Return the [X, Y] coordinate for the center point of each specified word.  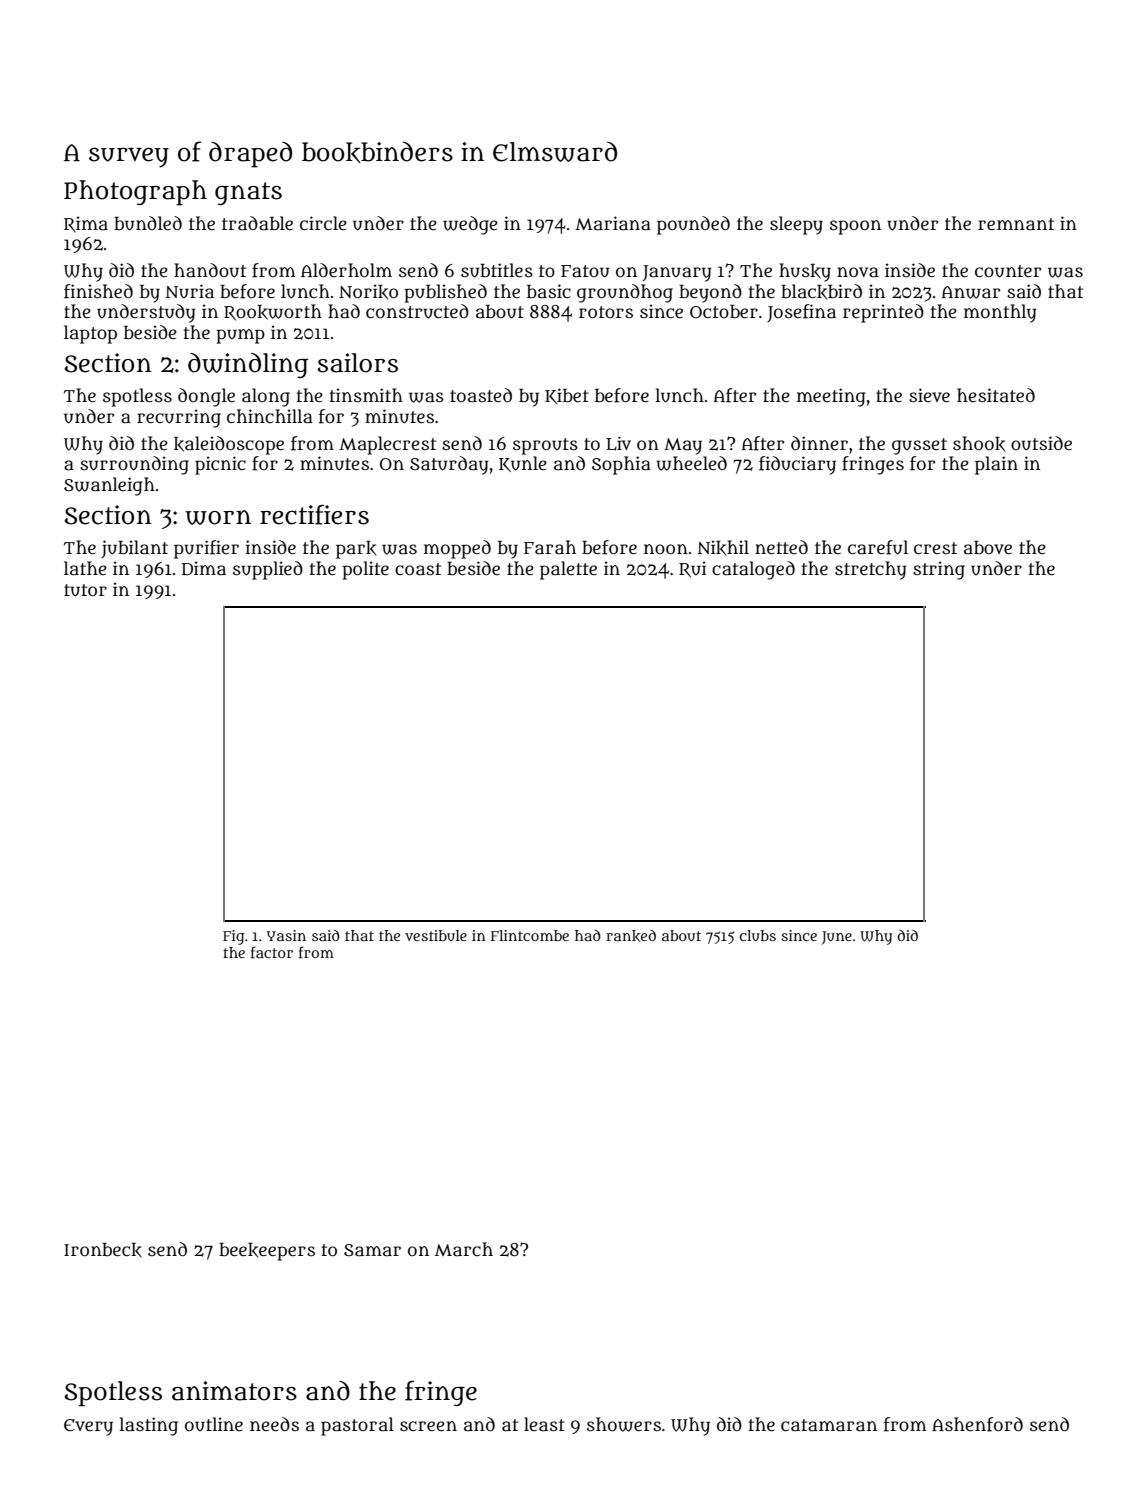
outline [214, 1424]
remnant [1016, 224]
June [837, 938]
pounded [693, 225]
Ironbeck [103, 1250]
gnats [248, 193]
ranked [631, 936]
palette [568, 570]
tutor [85, 590]
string [939, 570]
